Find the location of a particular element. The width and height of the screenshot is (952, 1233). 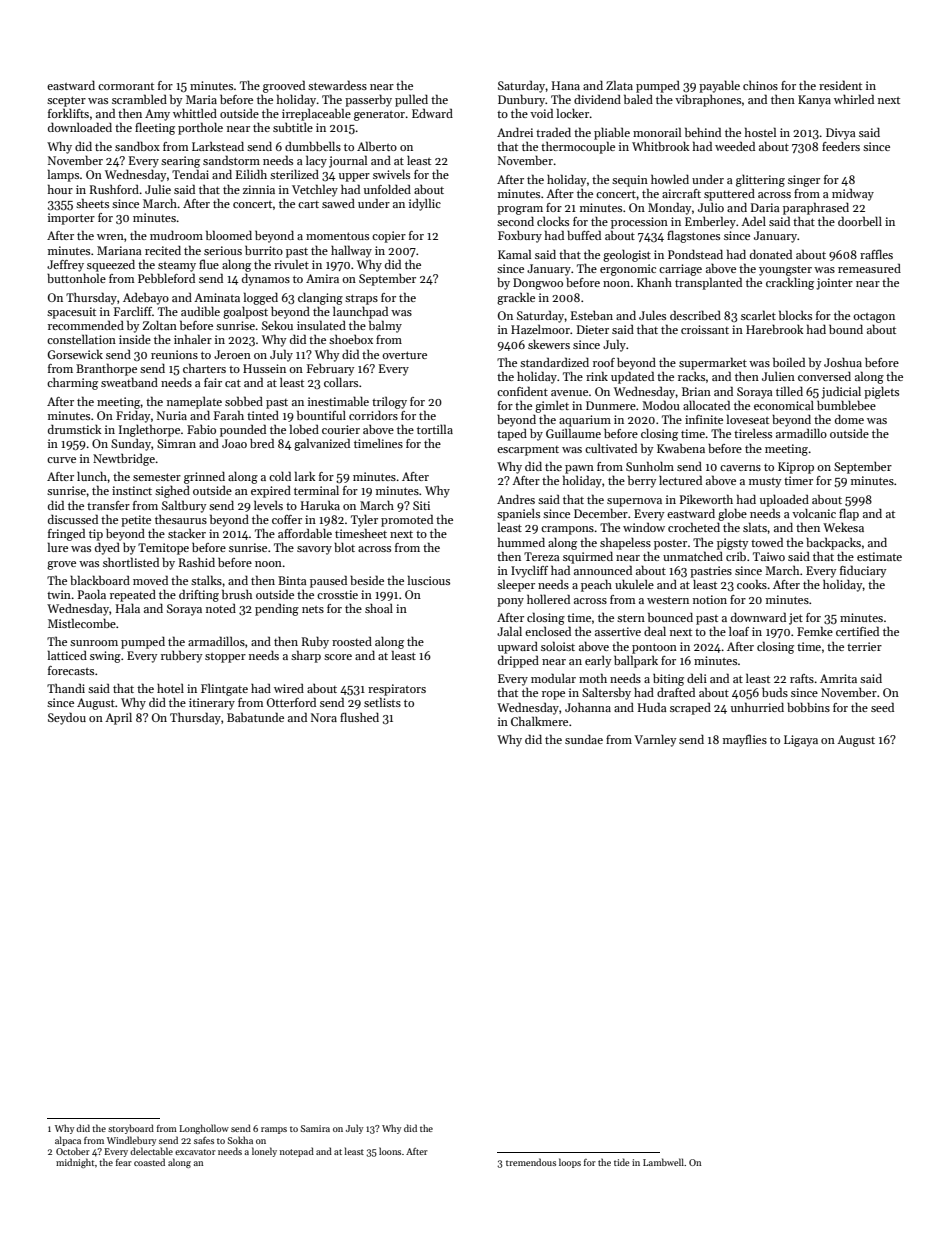

resident is located at coordinates (840, 85).
